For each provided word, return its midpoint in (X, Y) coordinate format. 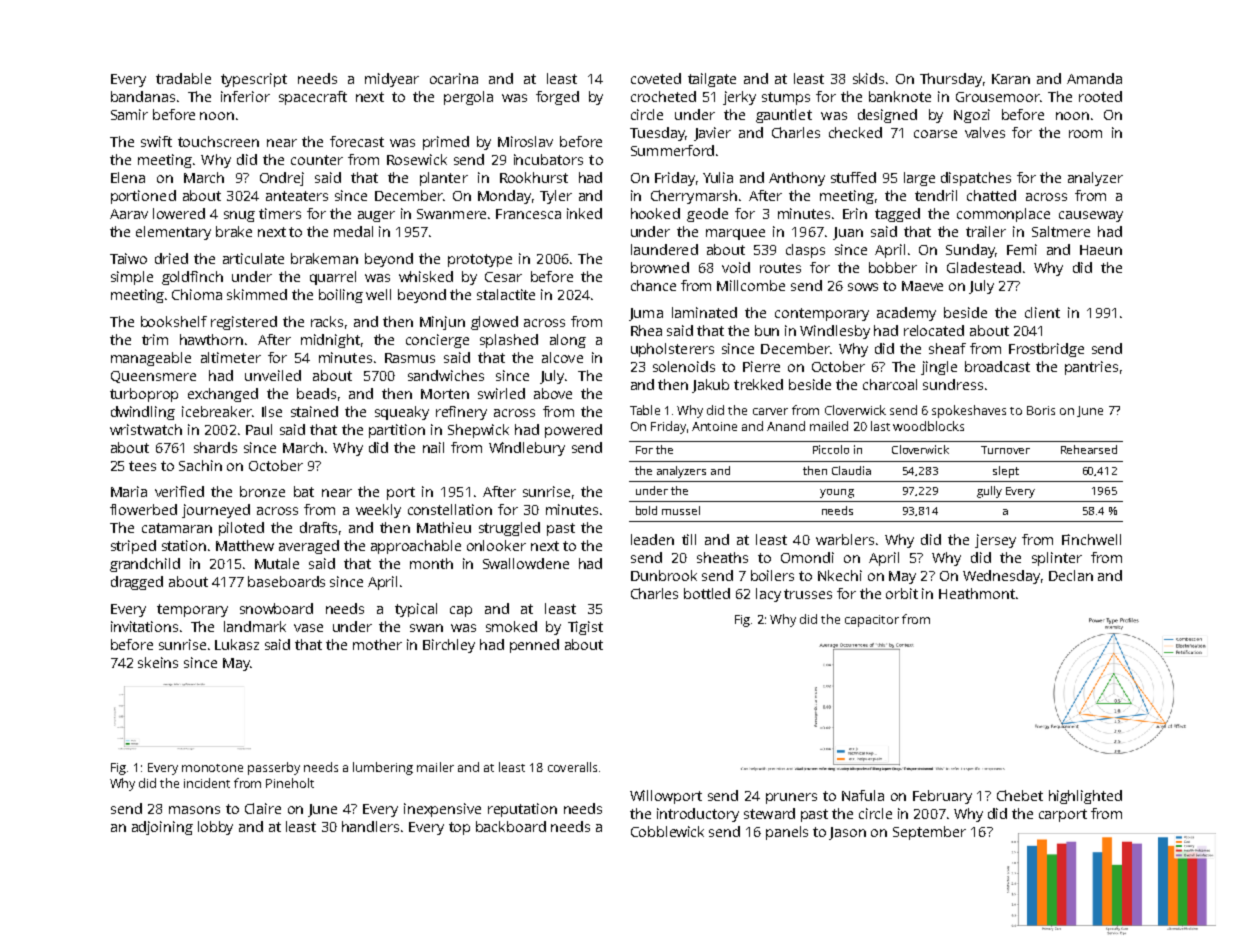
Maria (129, 491)
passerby (274, 768)
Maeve (922, 286)
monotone (212, 768)
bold (646, 510)
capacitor (872, 621)
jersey (995, 541)
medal (353, 231)
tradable (183, 78)
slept (1006, 472)
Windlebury (527, 449)
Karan (1011, 79)
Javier (712, 134)
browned (660, 267)
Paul (259, 429)
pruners (791, 798)
